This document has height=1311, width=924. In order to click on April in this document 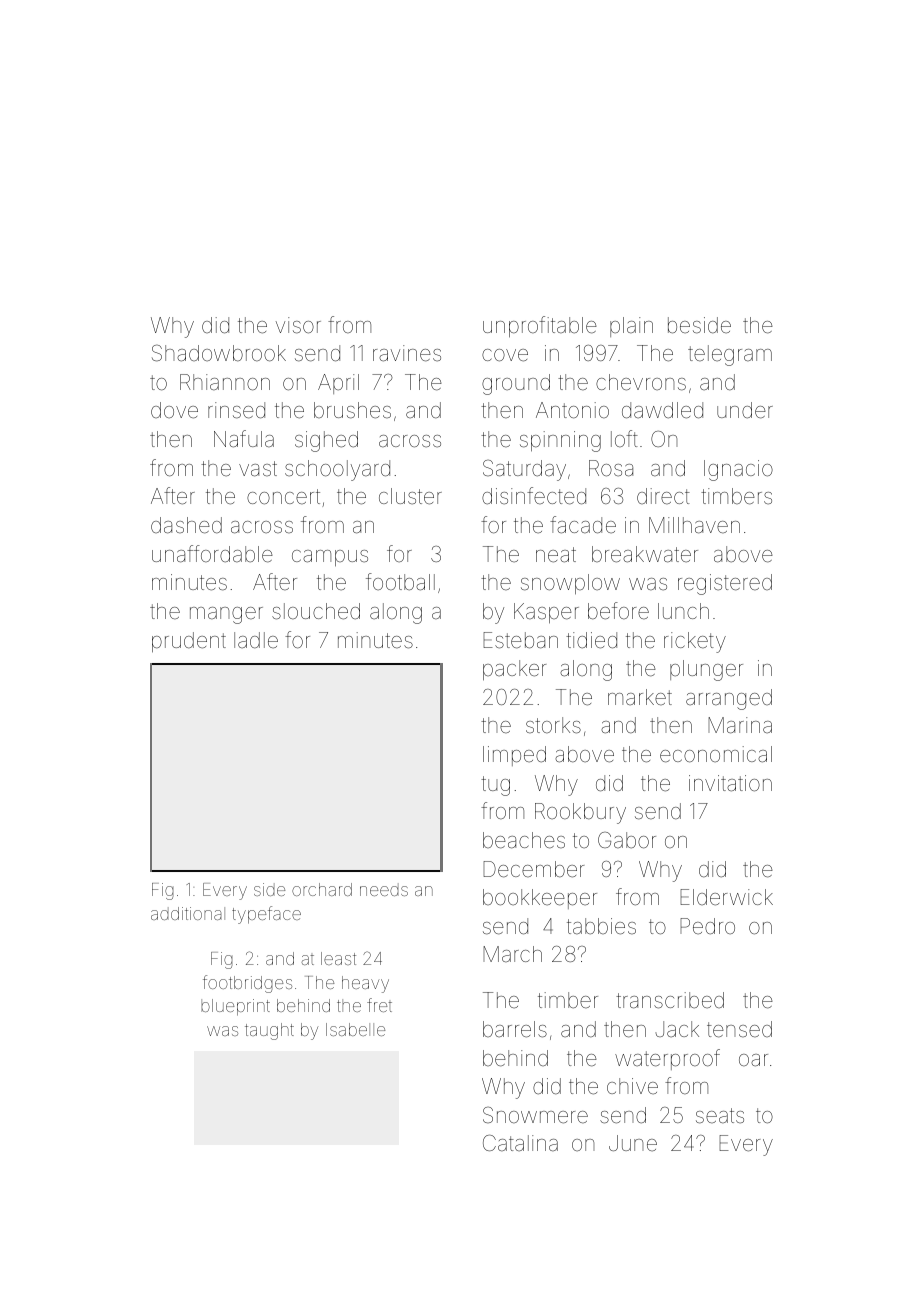, I will do `click(338, 384)`.
